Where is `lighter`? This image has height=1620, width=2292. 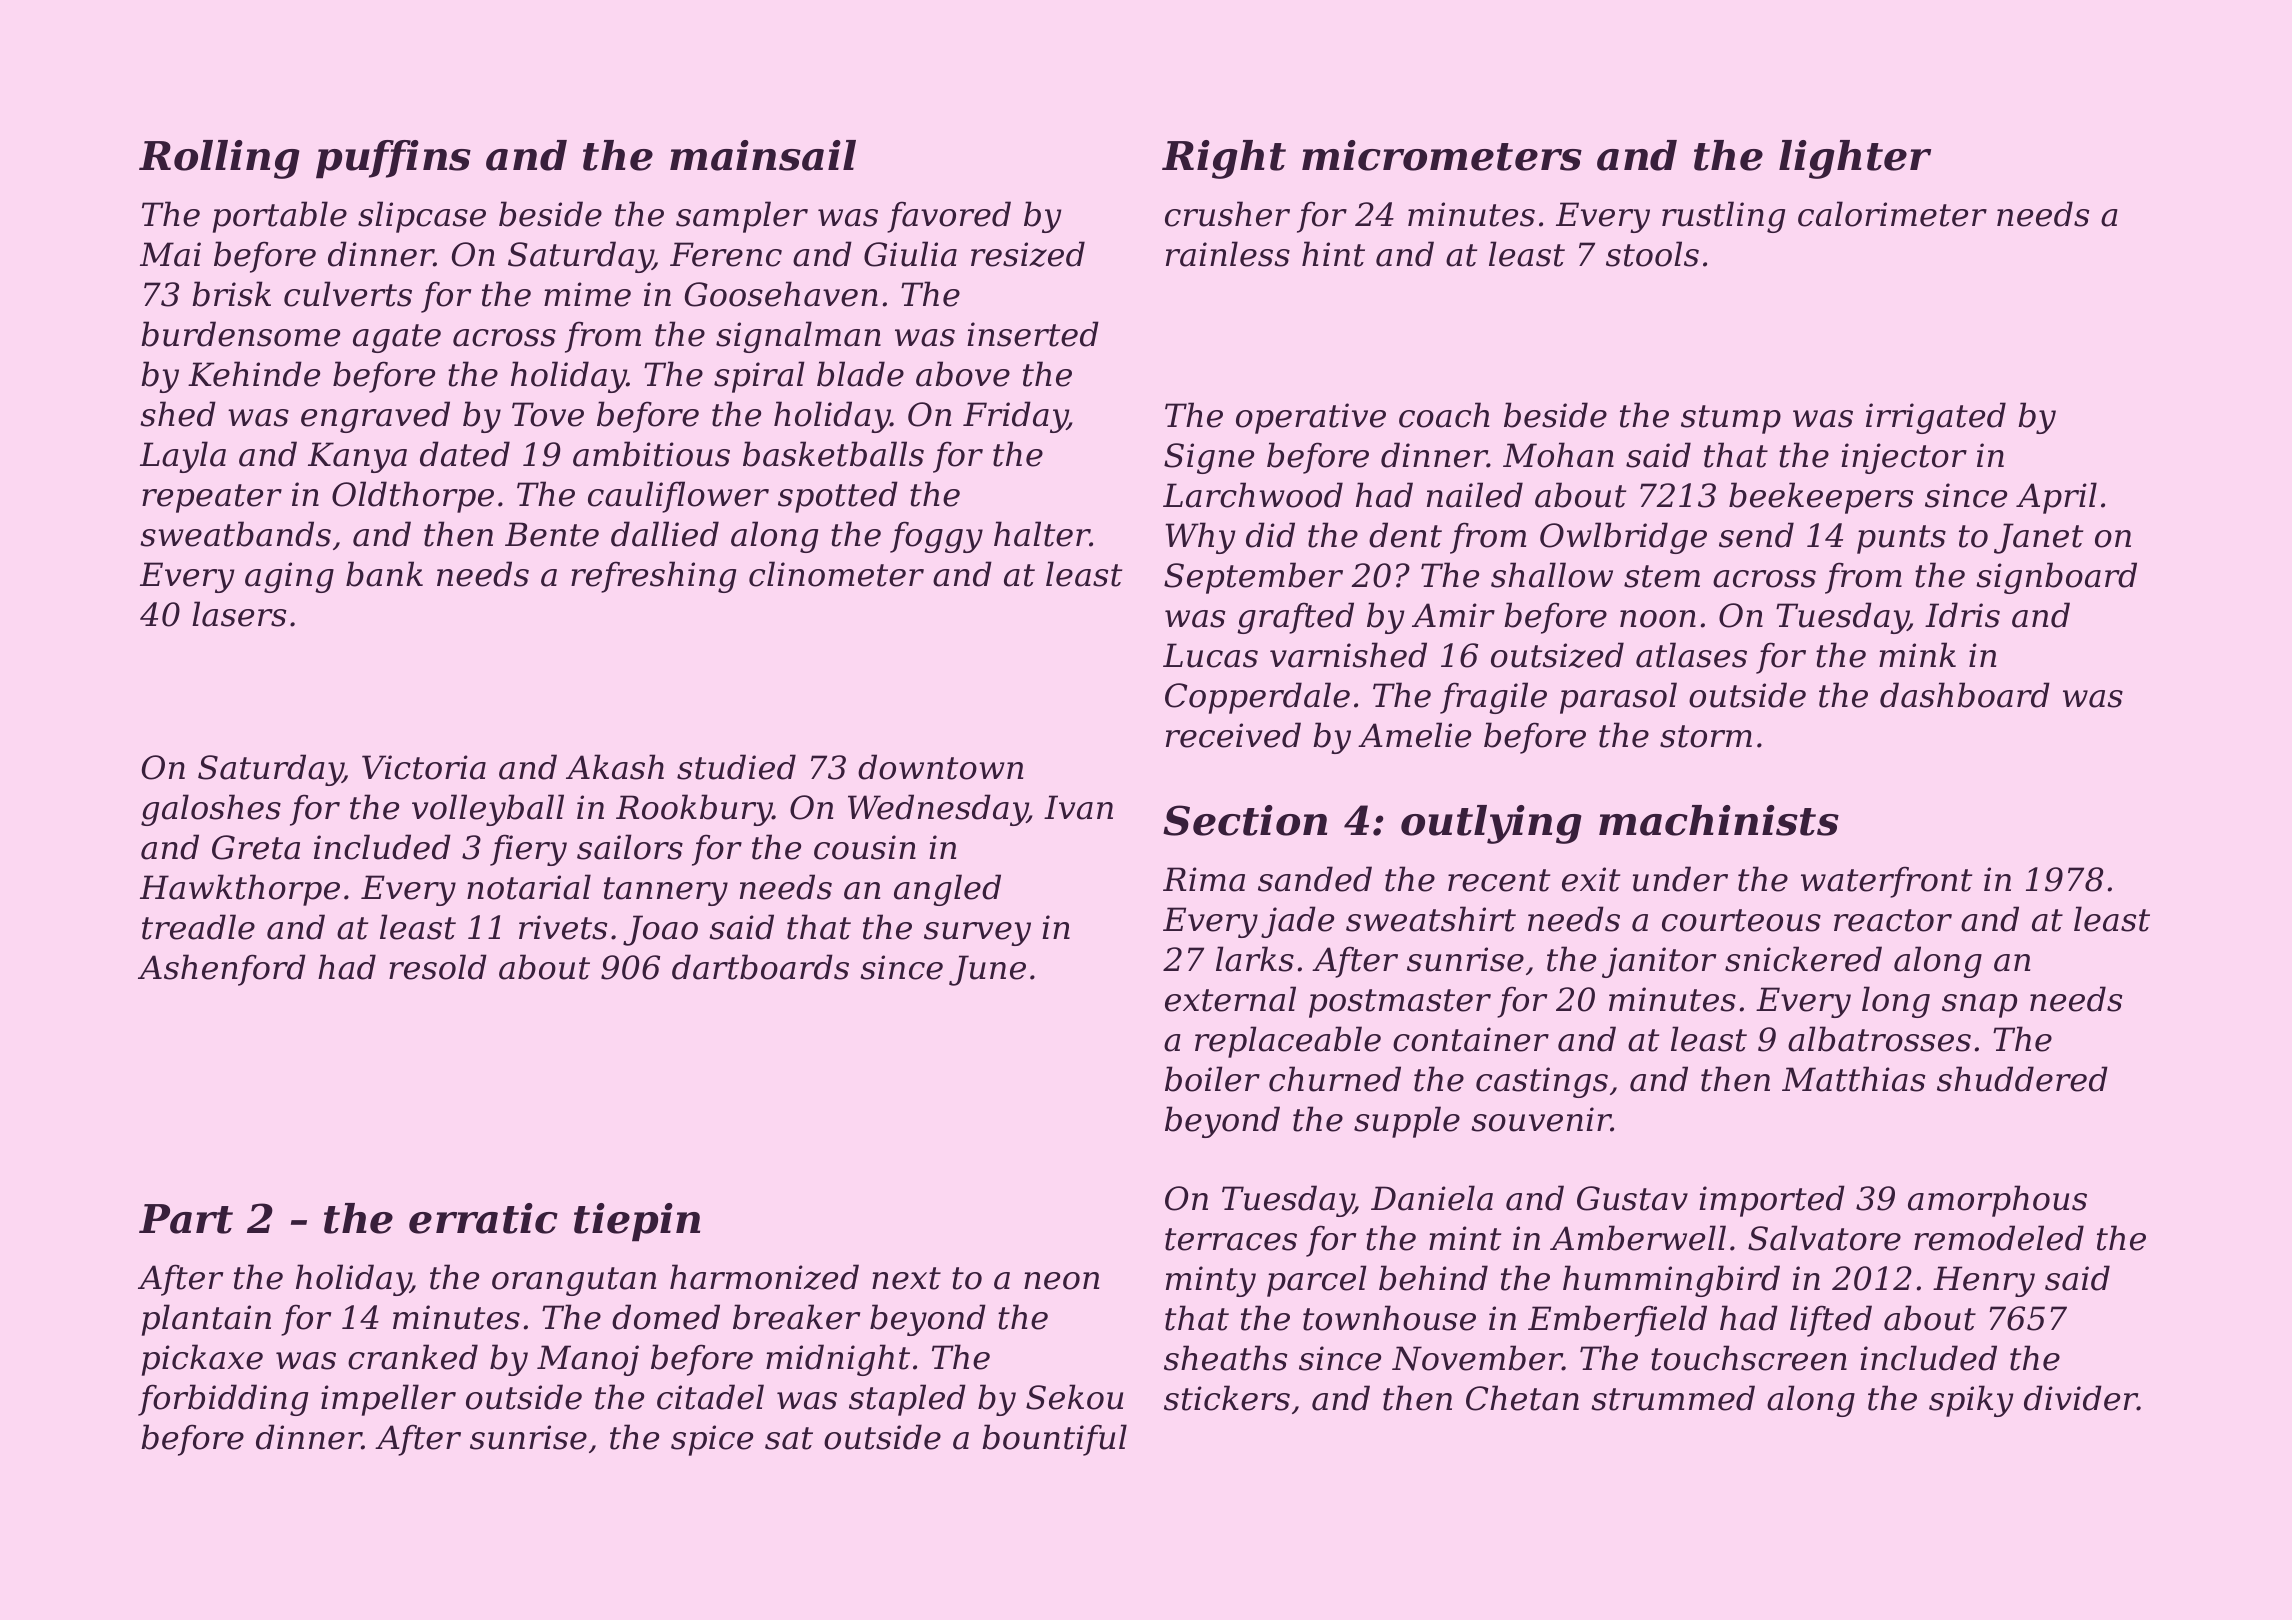 lighter is located at coordinates (1855, 159).
